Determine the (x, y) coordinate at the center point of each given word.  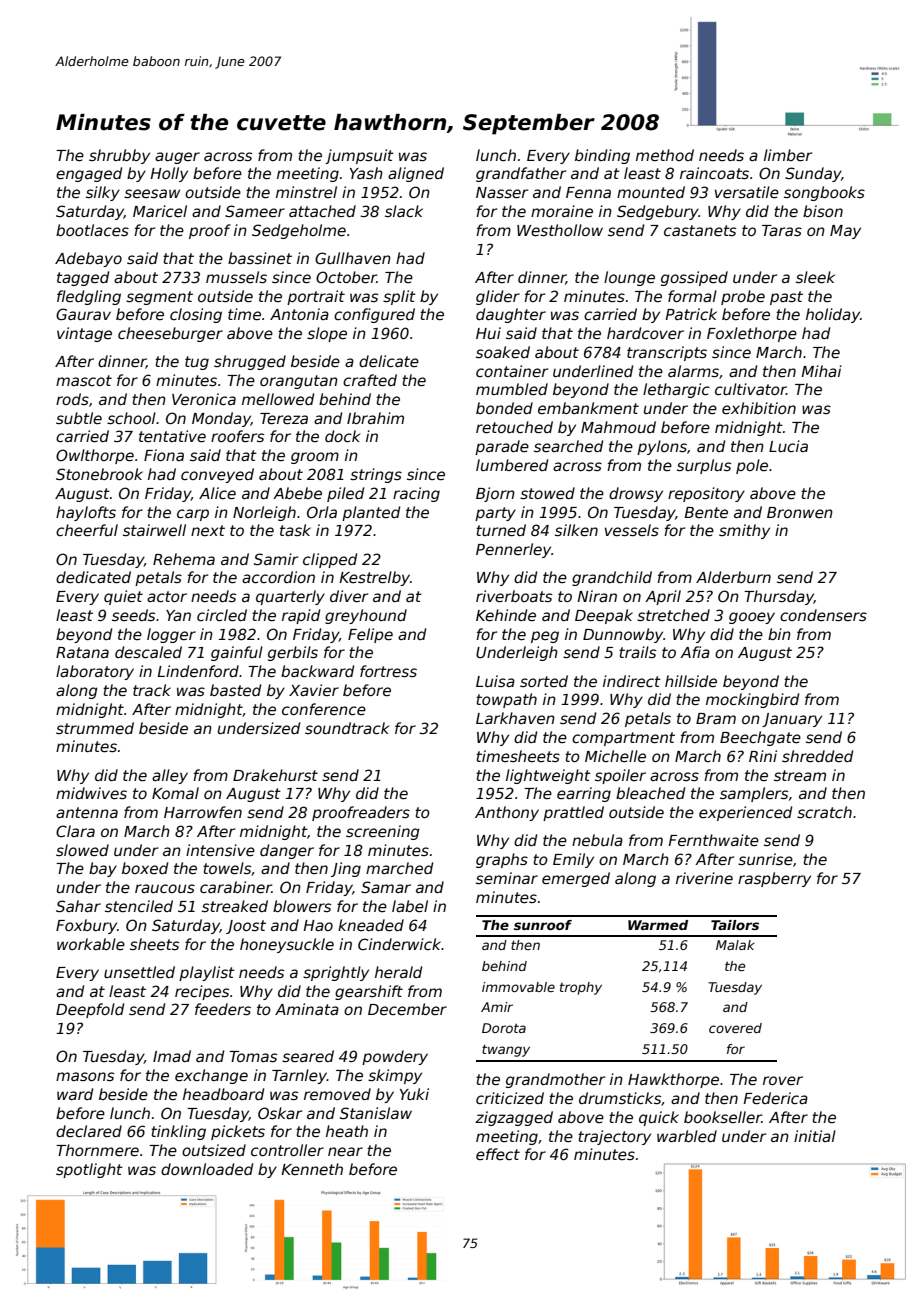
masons (85, 1076)
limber (788, 155)
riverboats (514, 596)
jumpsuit (359, 156)
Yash (366, 173)
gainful (237, 653)
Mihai (821, 371)
